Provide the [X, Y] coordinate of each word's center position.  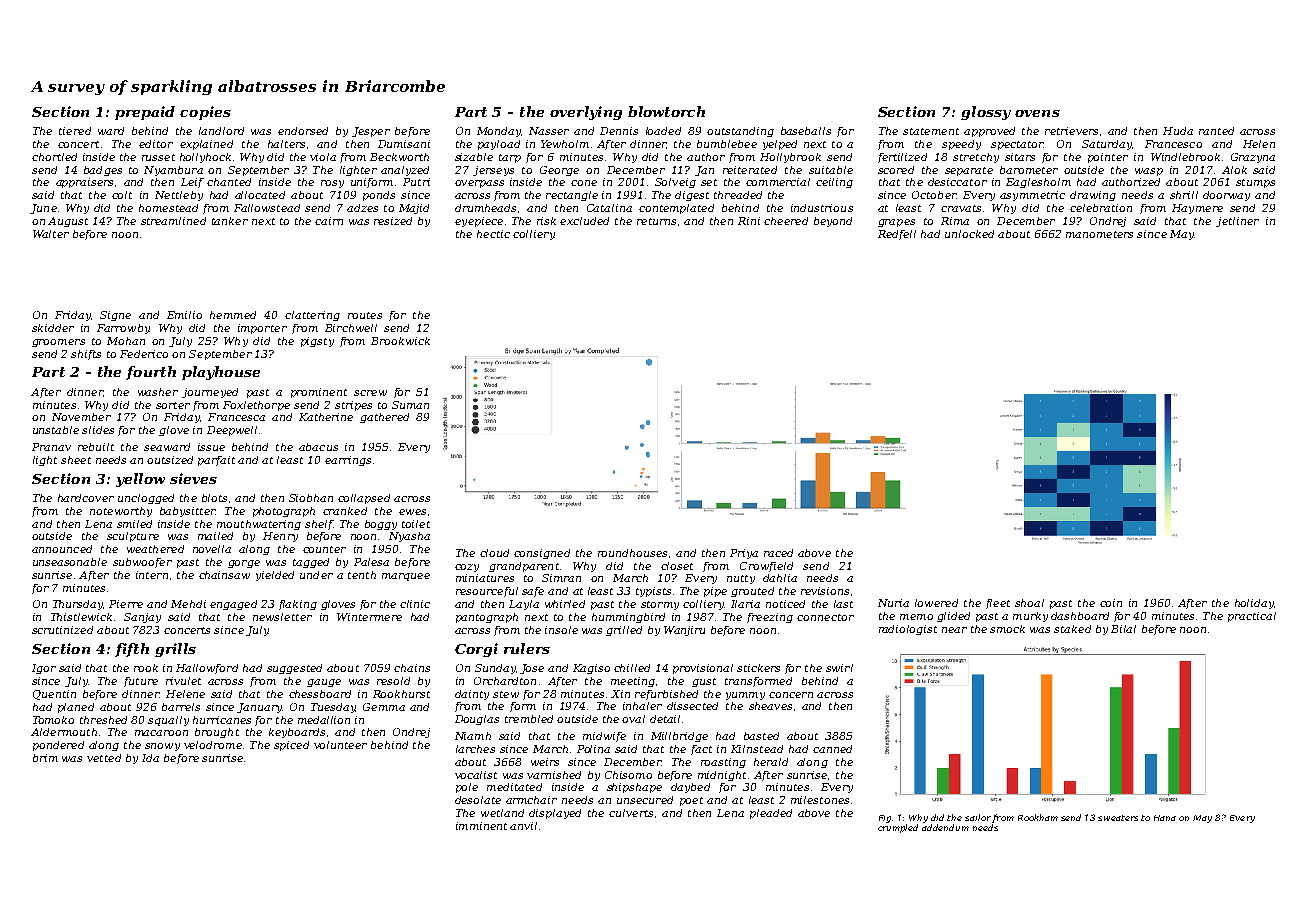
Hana [1165, 818]
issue [211, 447]
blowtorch [666, 111]
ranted [1216, 131]
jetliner [1237, 222]
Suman [410, 405]
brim [45, 758]
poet [691, 801]
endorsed [303, 131]
